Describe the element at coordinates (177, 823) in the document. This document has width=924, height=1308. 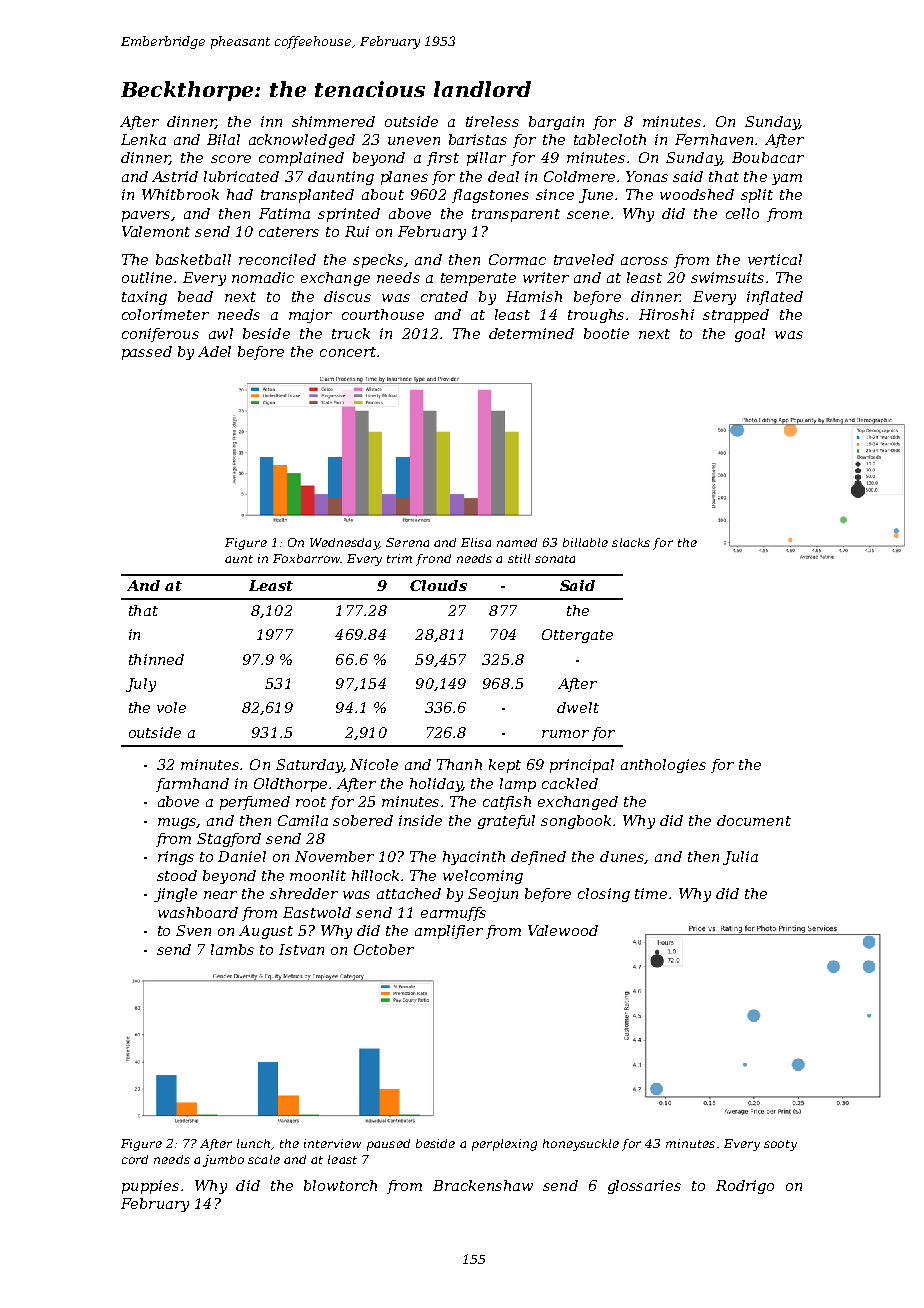
I see `mugs` at that location.
